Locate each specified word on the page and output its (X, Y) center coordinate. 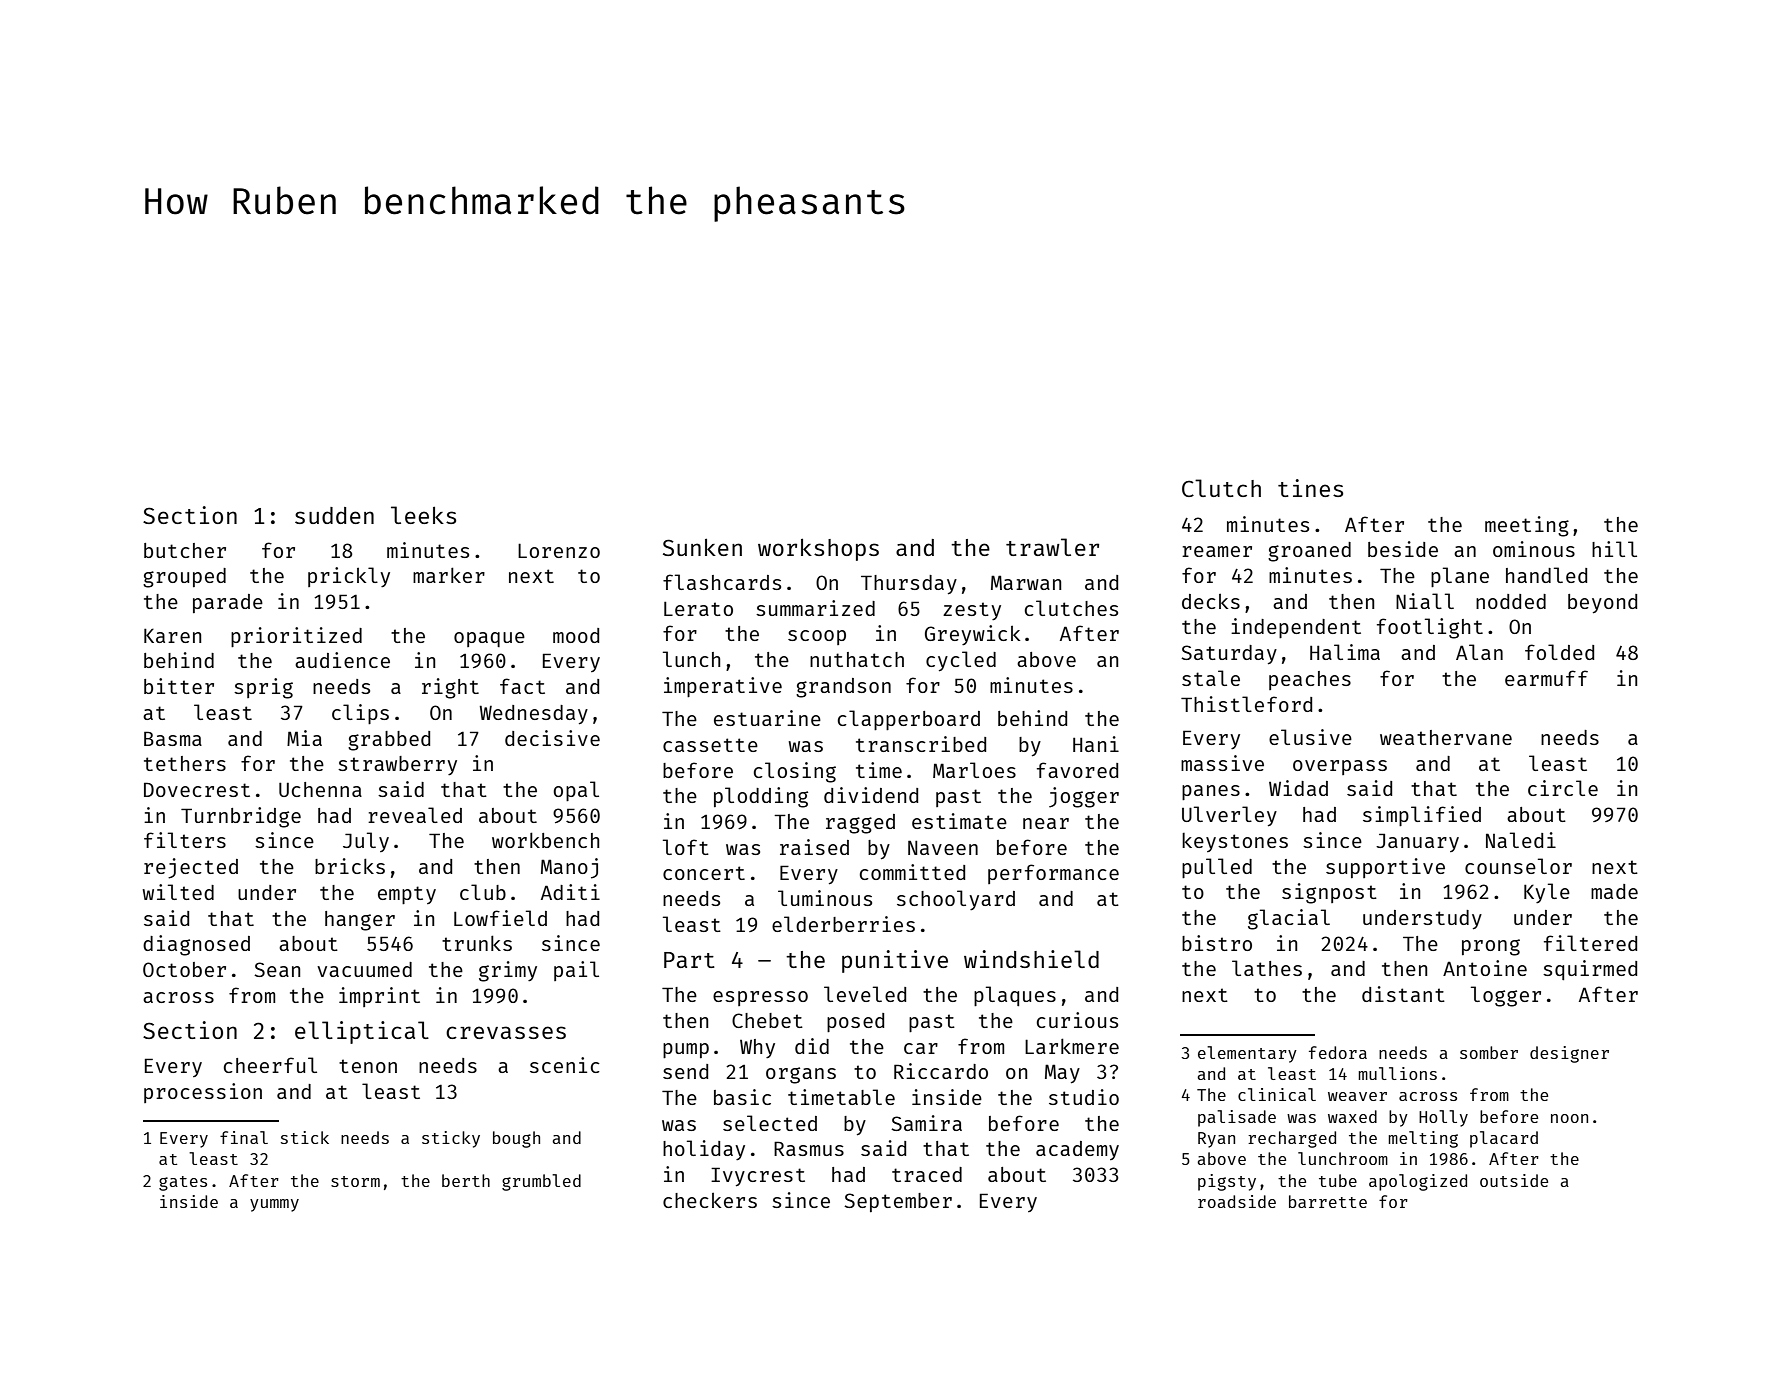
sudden (334, 515)
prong (1491, 947)
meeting (1527, 526)
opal (576, 791)
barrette (1328, 1201)
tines (1310, 488)
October (184, 969)
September (898, 1202)
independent (1296, 628)
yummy (274, 1205)
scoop (817, 637)
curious (1077, 1020)
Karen (172, 635)
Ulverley (1229, 816)
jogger (1084, 797)
